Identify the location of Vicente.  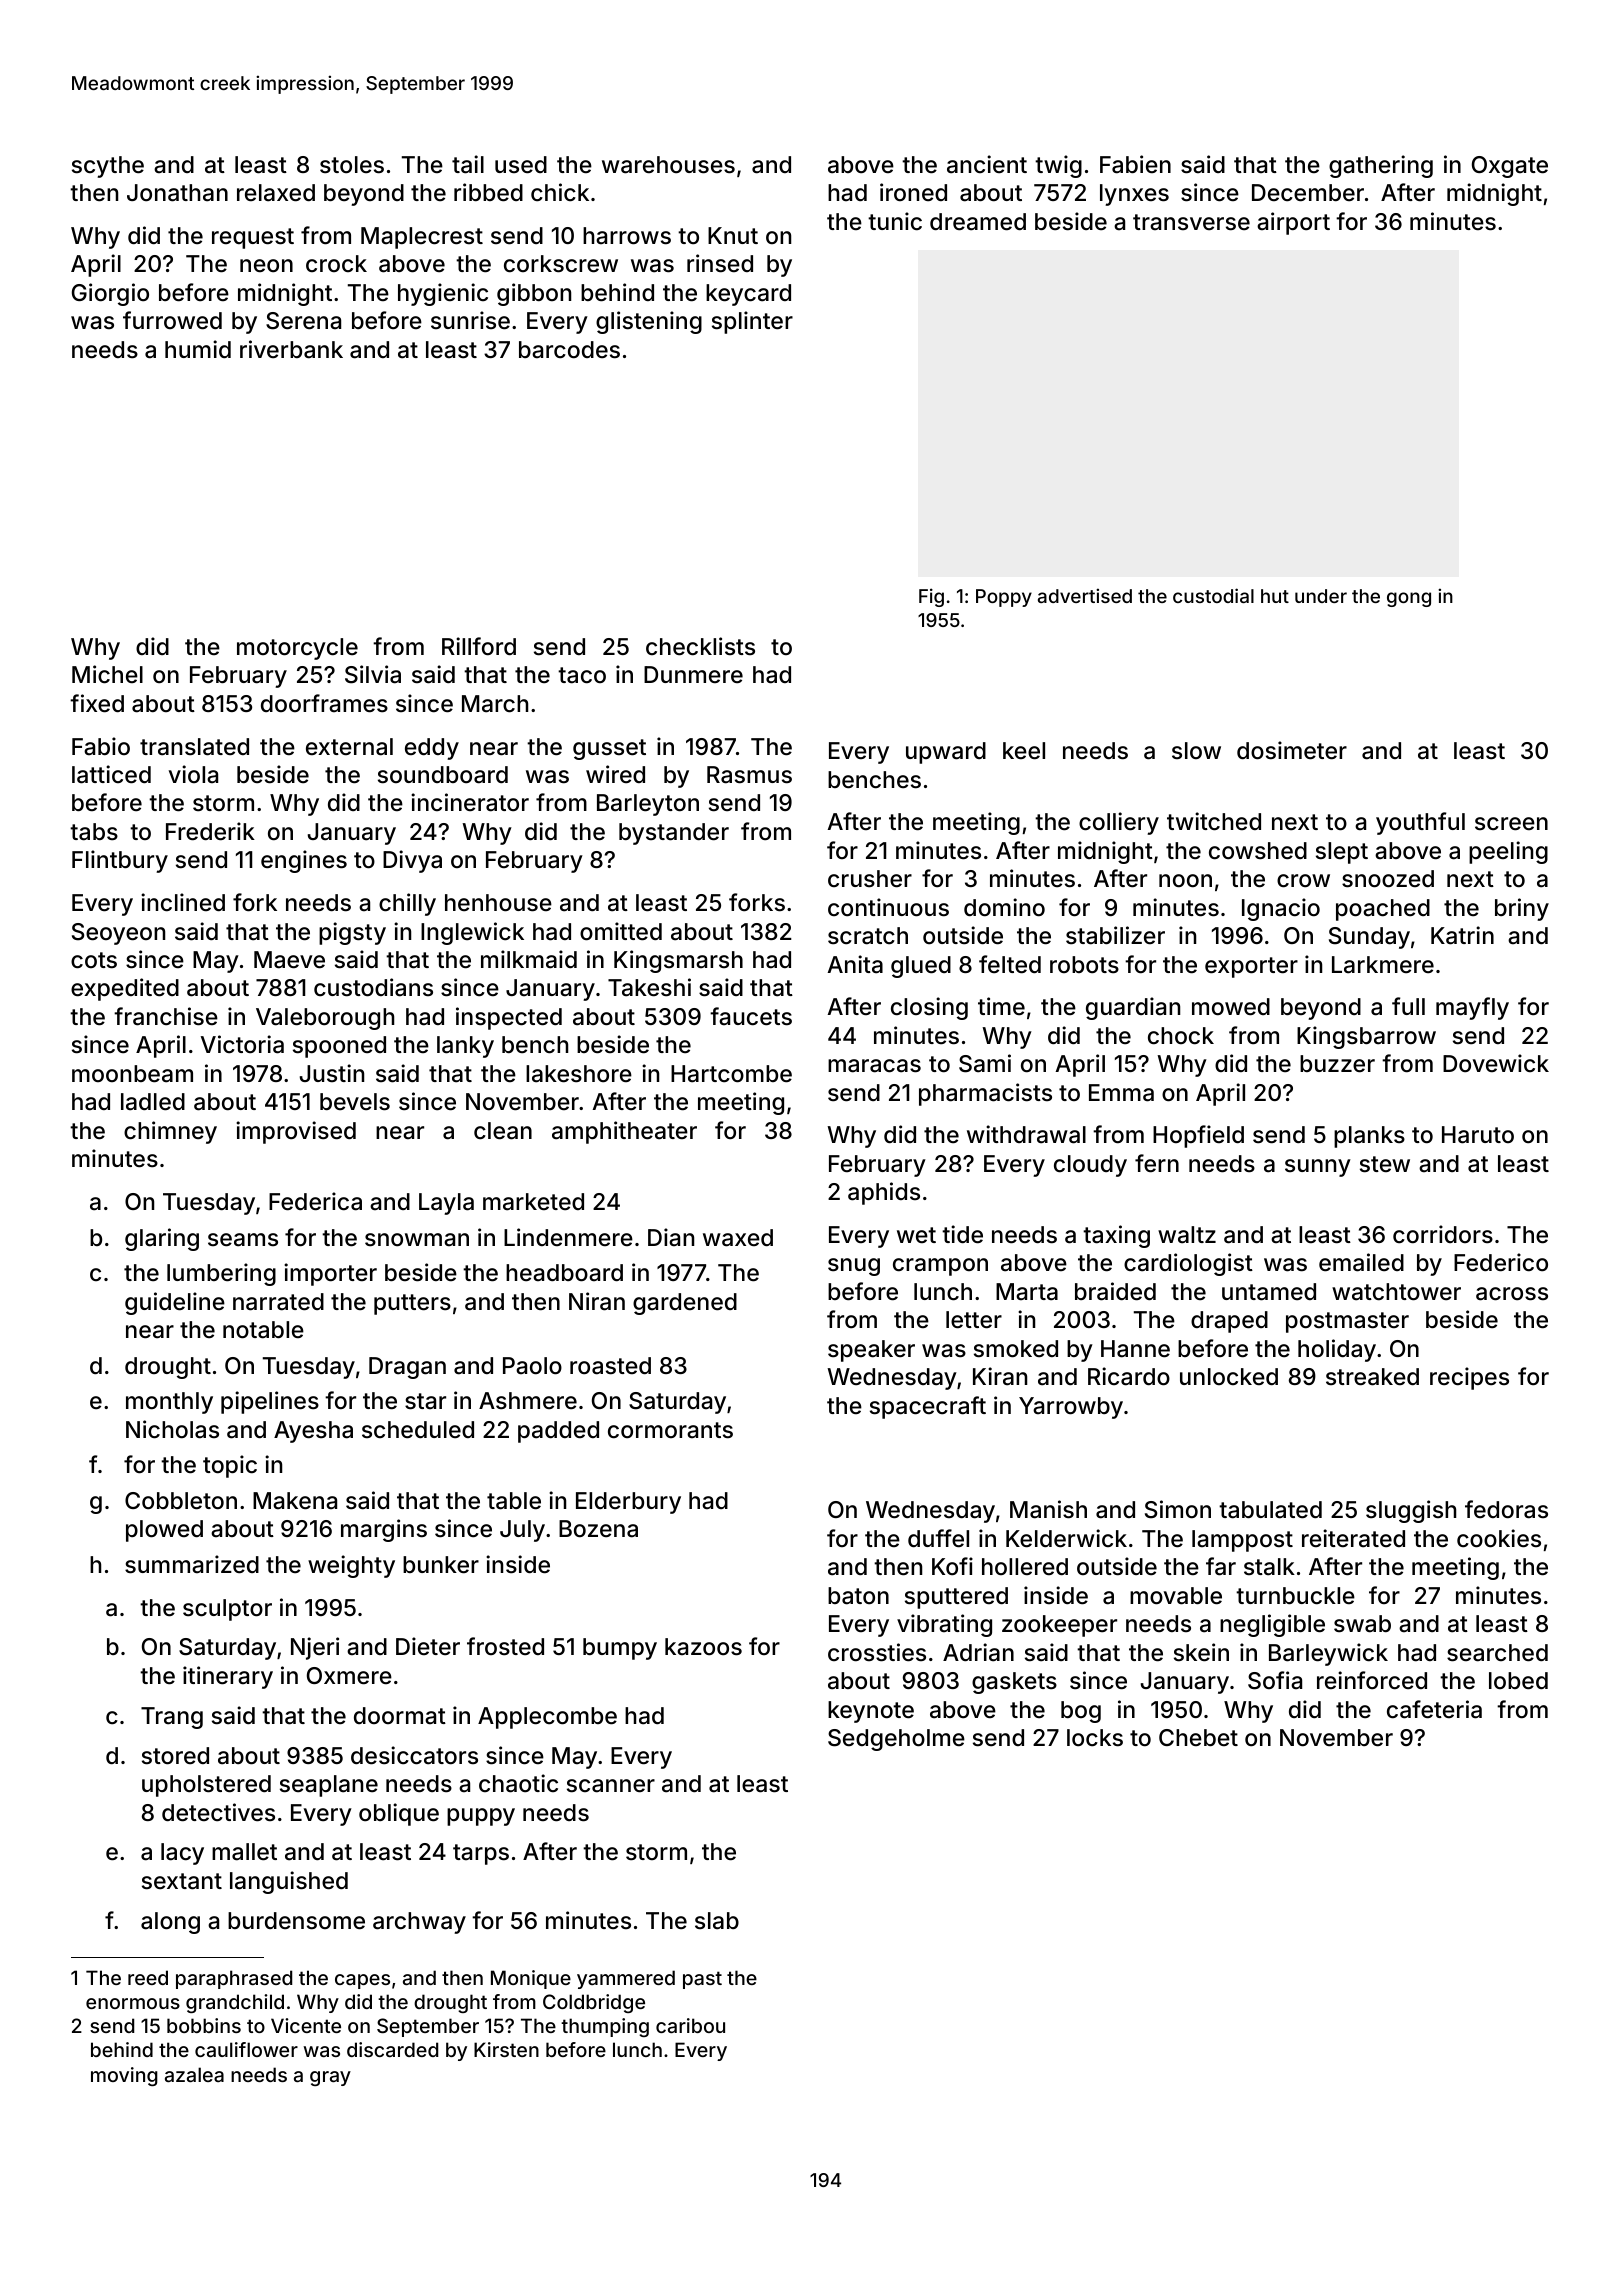
(306, 2025).
